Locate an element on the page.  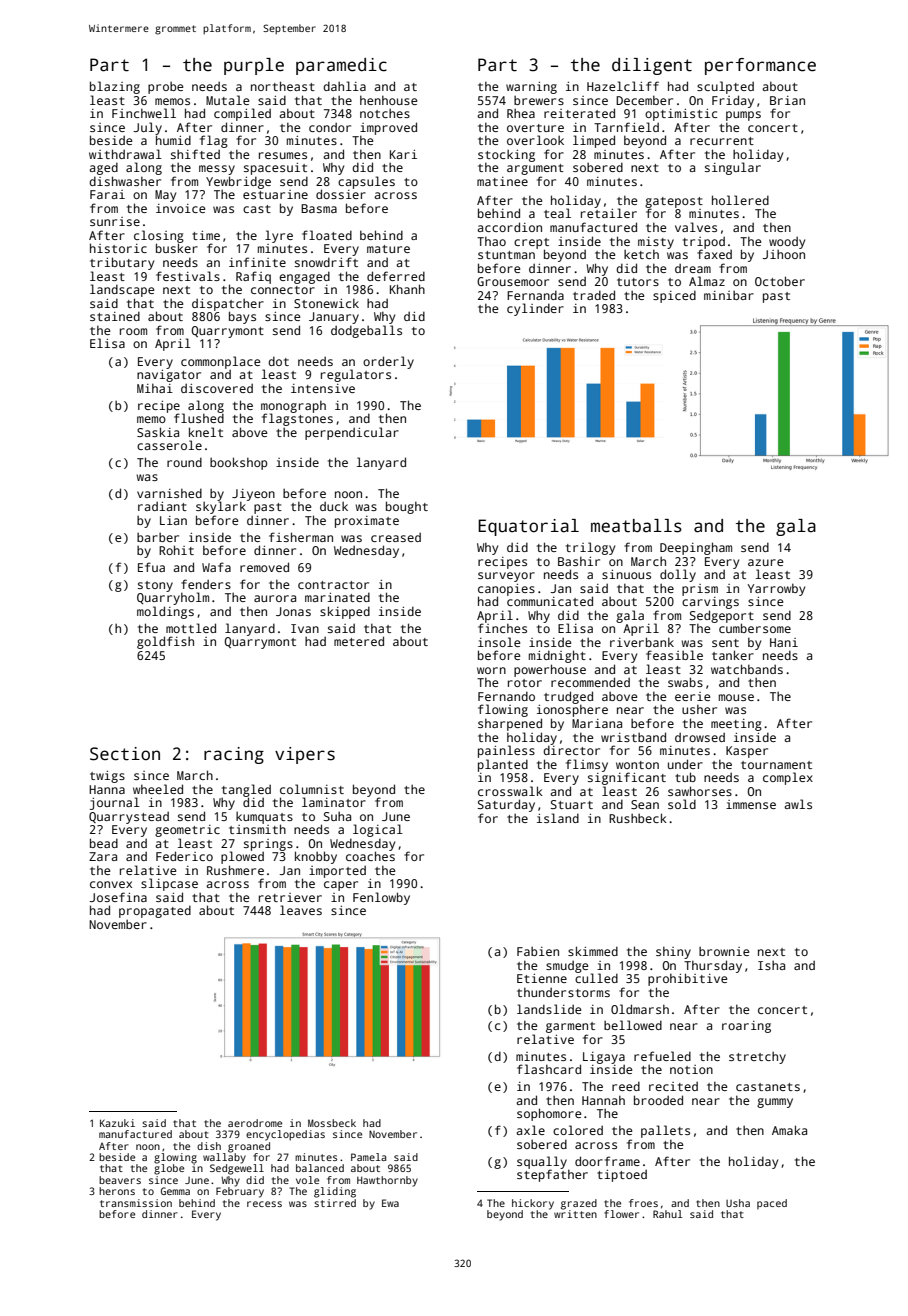
aerodrome is located at coordinates (255, 1123).
